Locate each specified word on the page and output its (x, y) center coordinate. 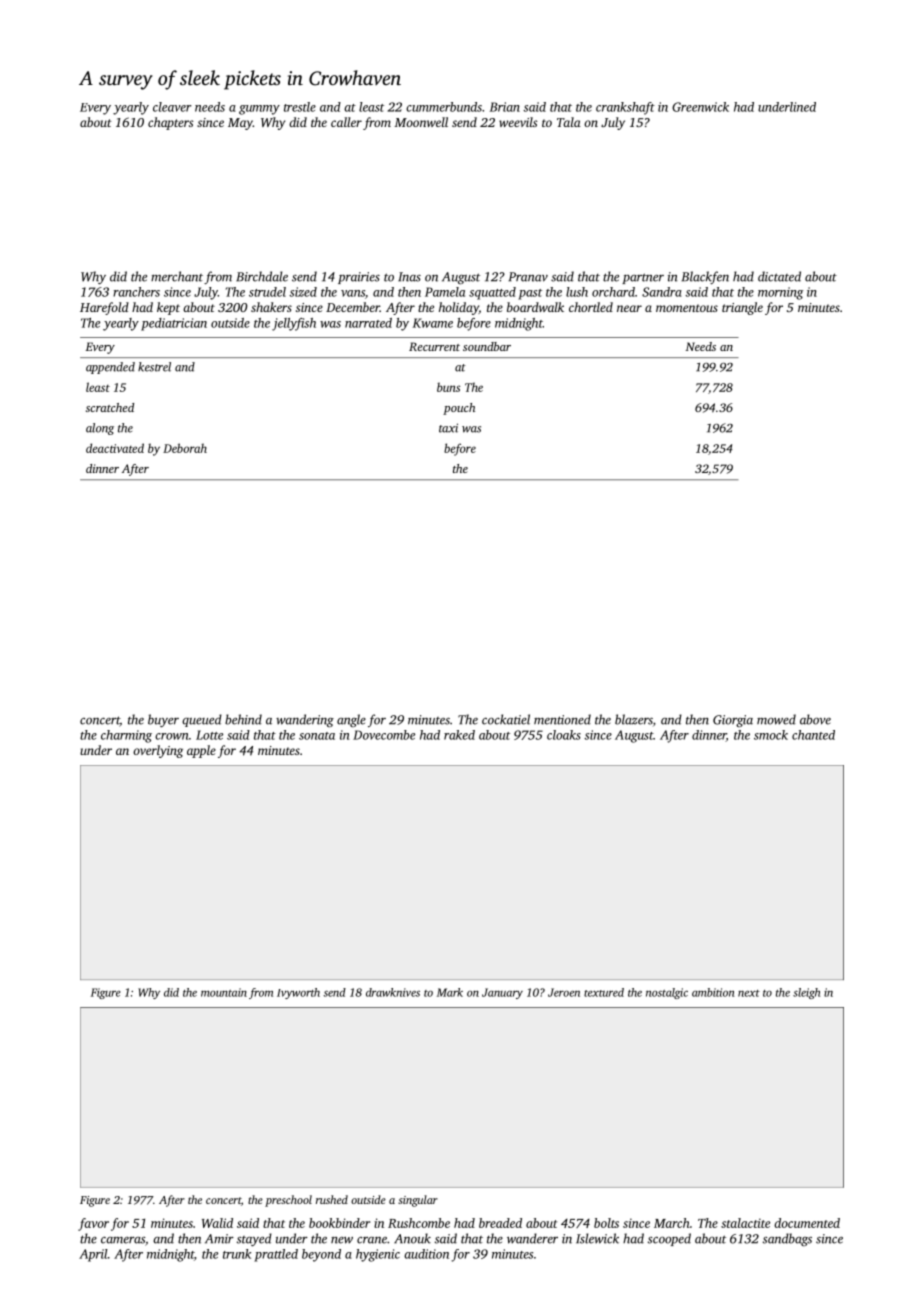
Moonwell (421, 122)
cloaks (564, 735)
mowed (776, 719)
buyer (163, 720)
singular (418, 1201)
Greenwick (700, 107)
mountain (224, 992)
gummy (259, 110)
